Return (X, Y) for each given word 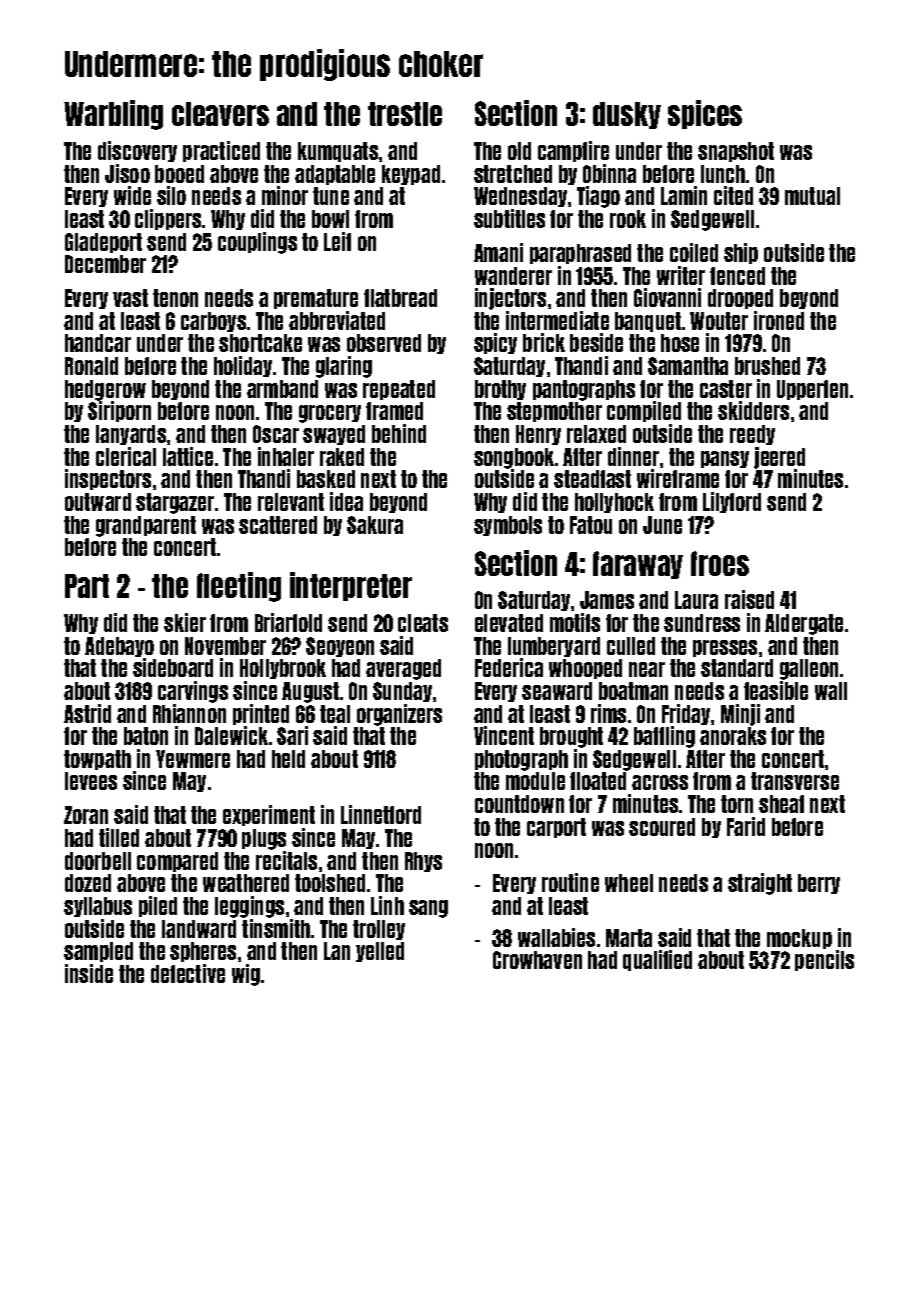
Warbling (113, 115)
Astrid (87, 713)
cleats (423, 623)
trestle (405, 114)
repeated (399, 390)
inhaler (286, 456)
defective (188, 973)
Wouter (719, 321)
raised (749, 599)
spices (705, 114)
